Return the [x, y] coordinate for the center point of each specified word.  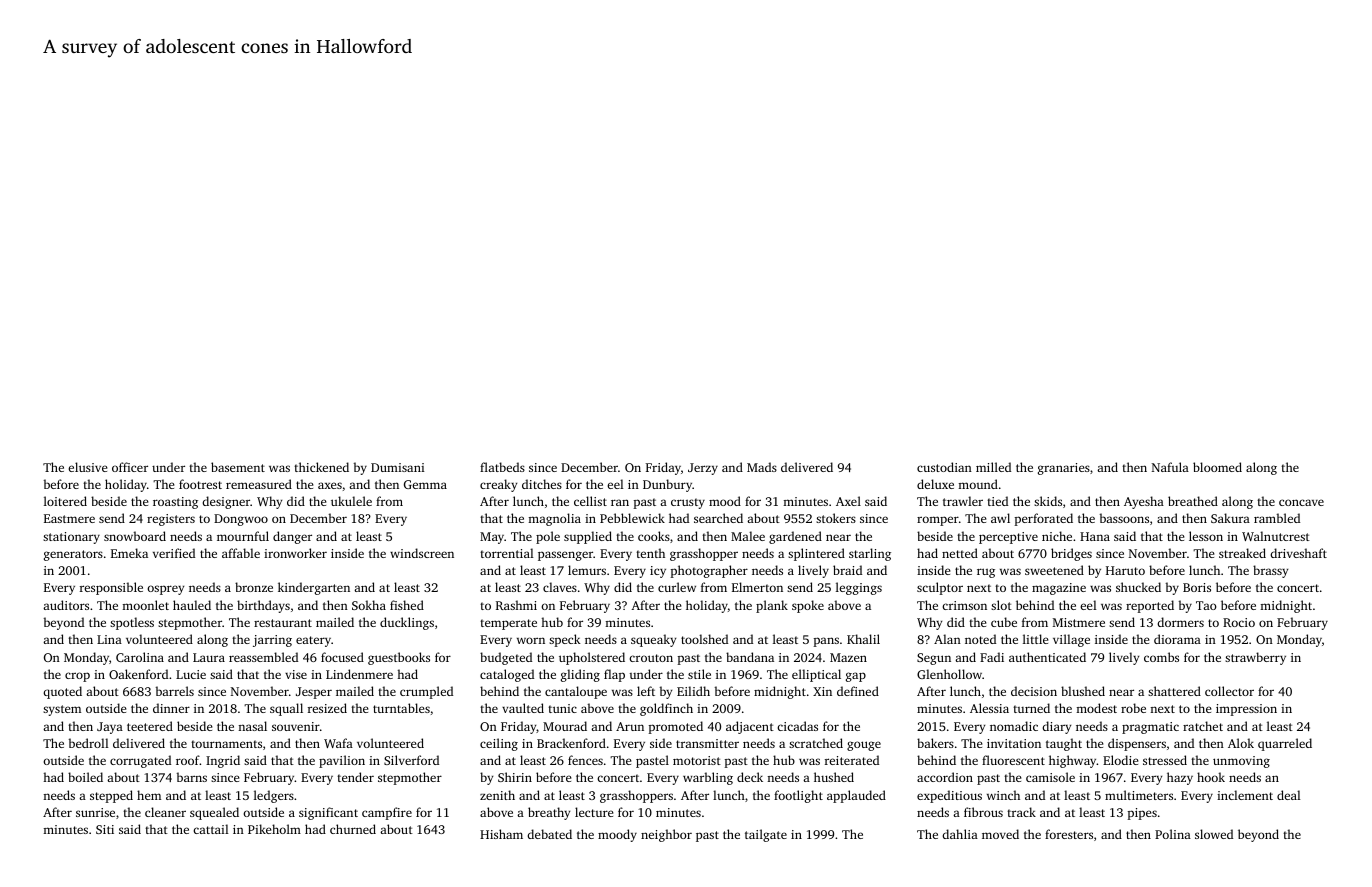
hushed [834, 777]
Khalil [863, 639]
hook [1211, 777]
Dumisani [397, 467]
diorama [1177, 639]
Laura [209, 657]
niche [1057, 536]
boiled [85, 777]
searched [718, 518]
